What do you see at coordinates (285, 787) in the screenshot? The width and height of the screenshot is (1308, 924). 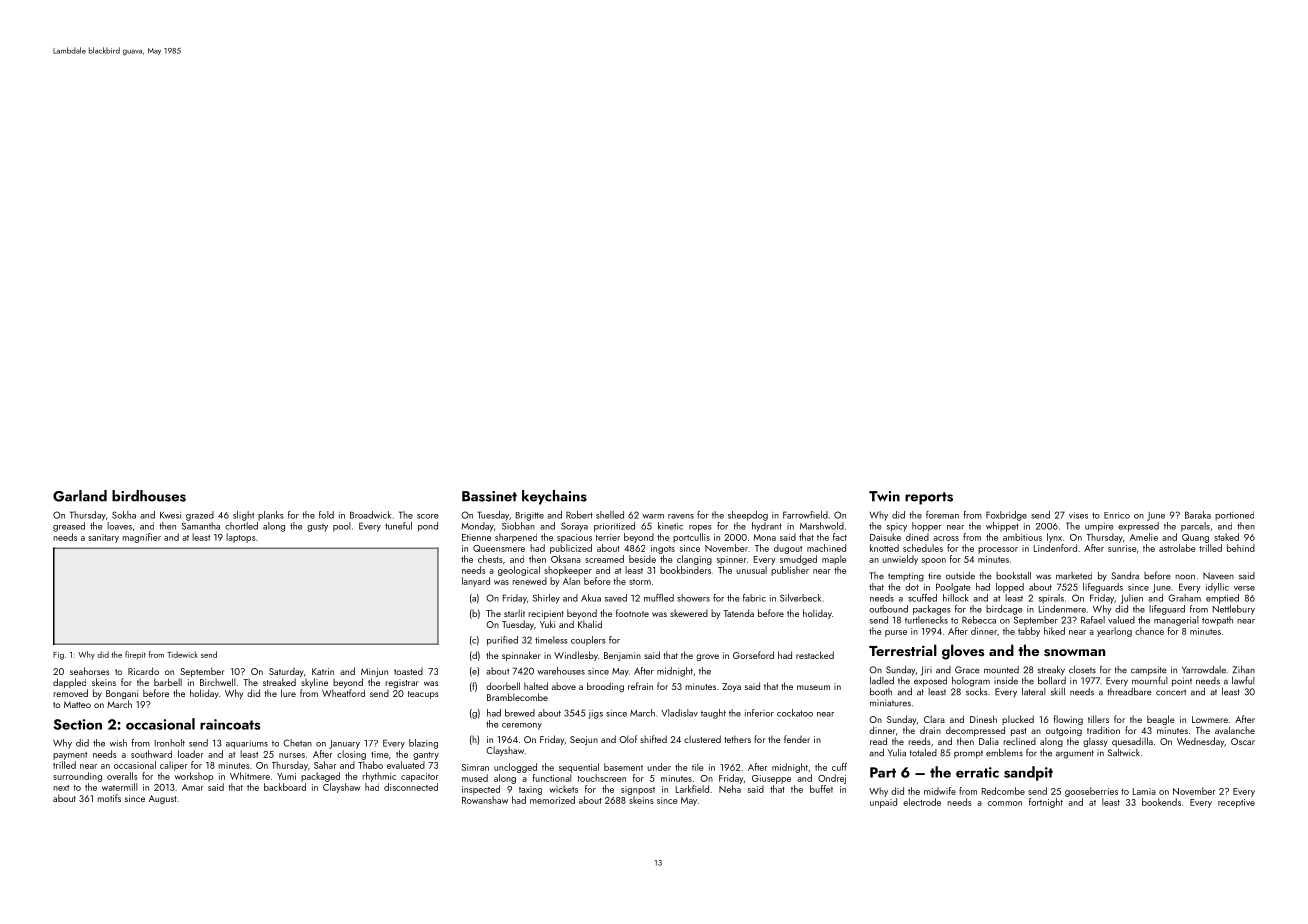 I see `backboard` at bounding box center [285, 787].
